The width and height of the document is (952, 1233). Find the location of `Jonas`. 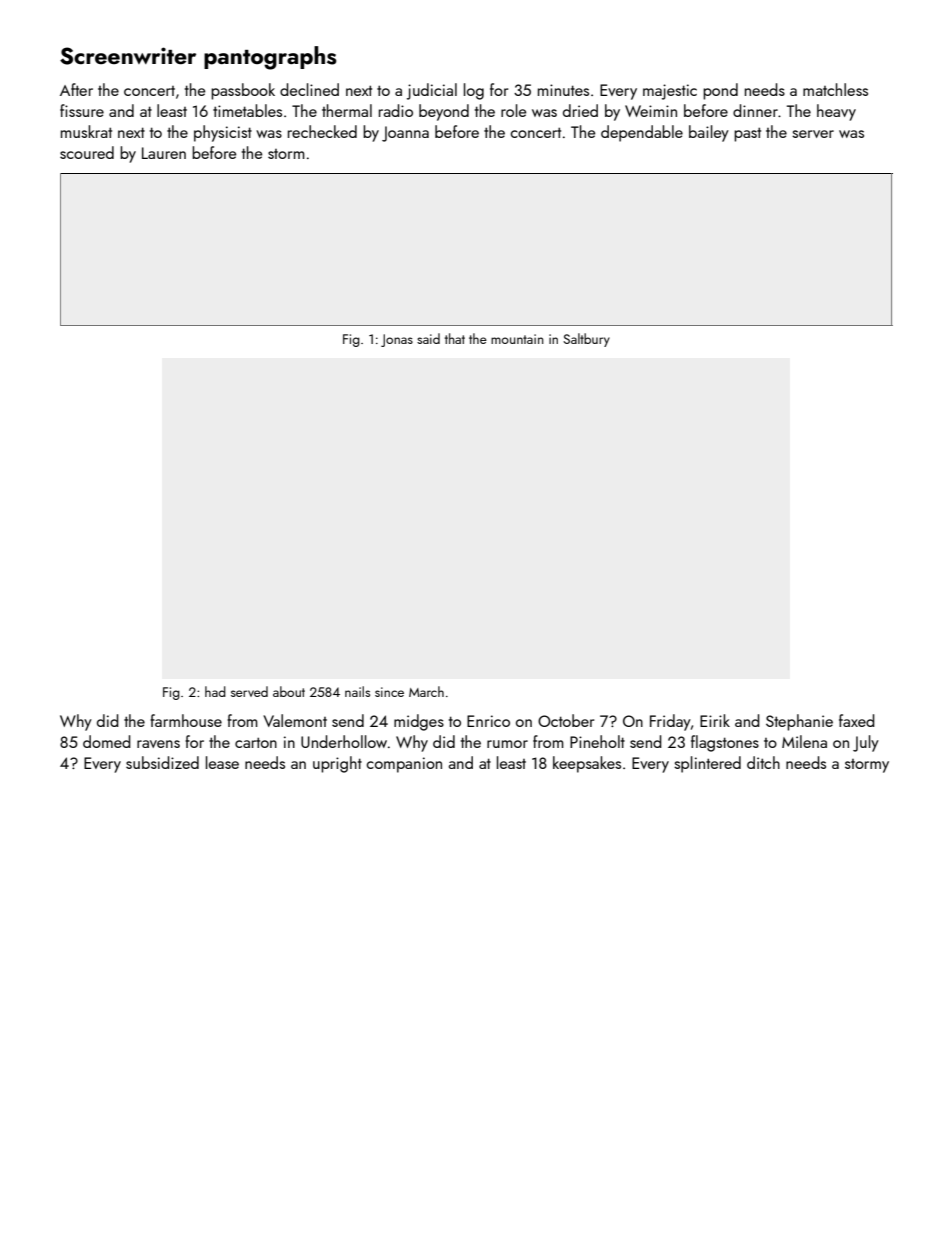

Jonas is located at coordinates (397, 340).
